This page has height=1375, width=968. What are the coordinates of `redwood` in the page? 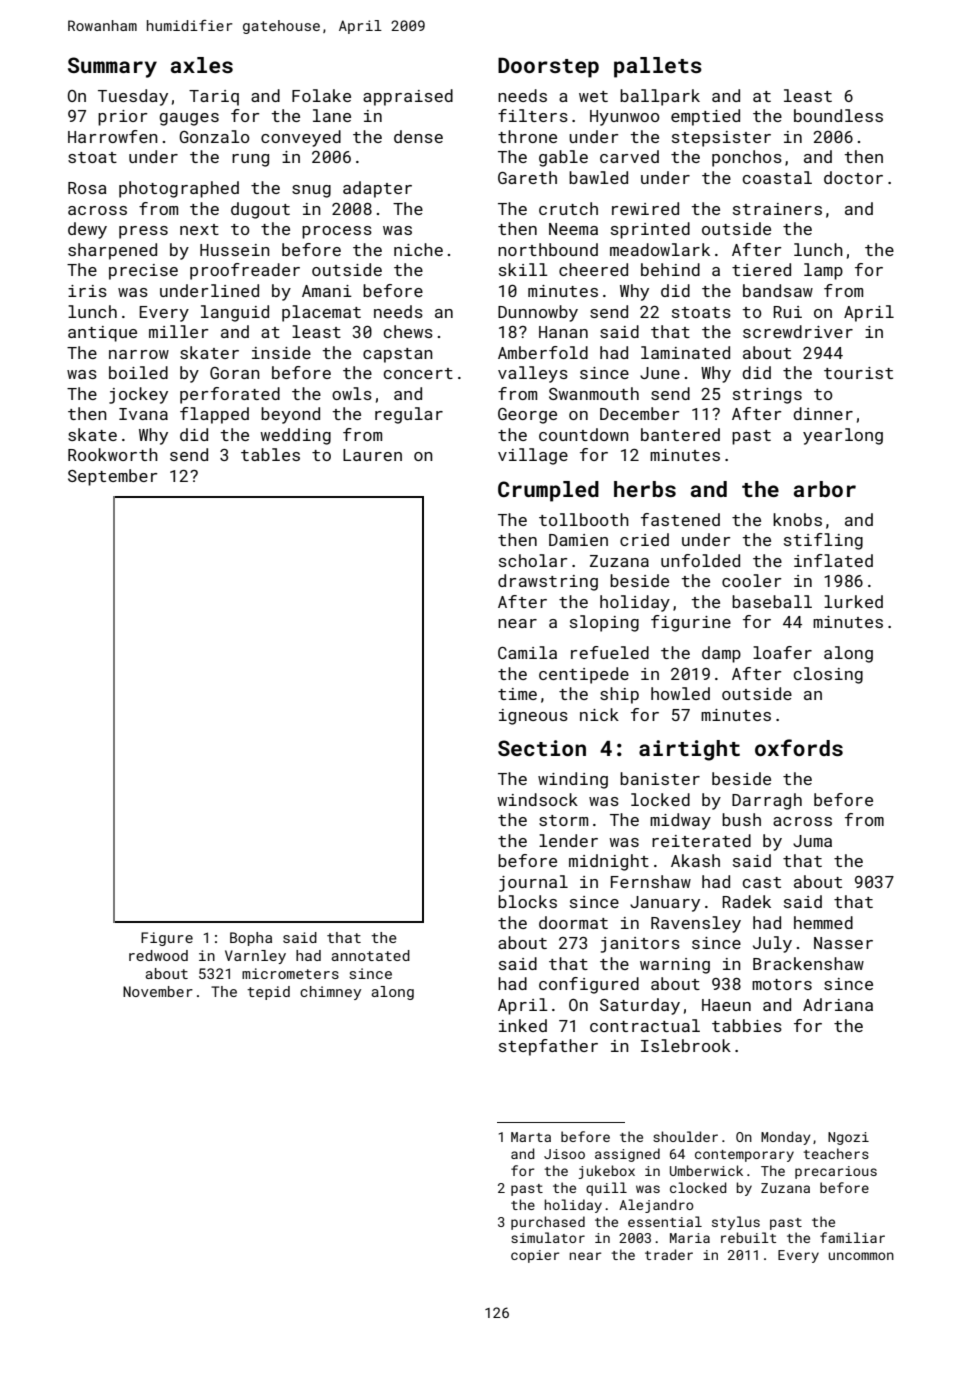 It's located at (158, 955).
